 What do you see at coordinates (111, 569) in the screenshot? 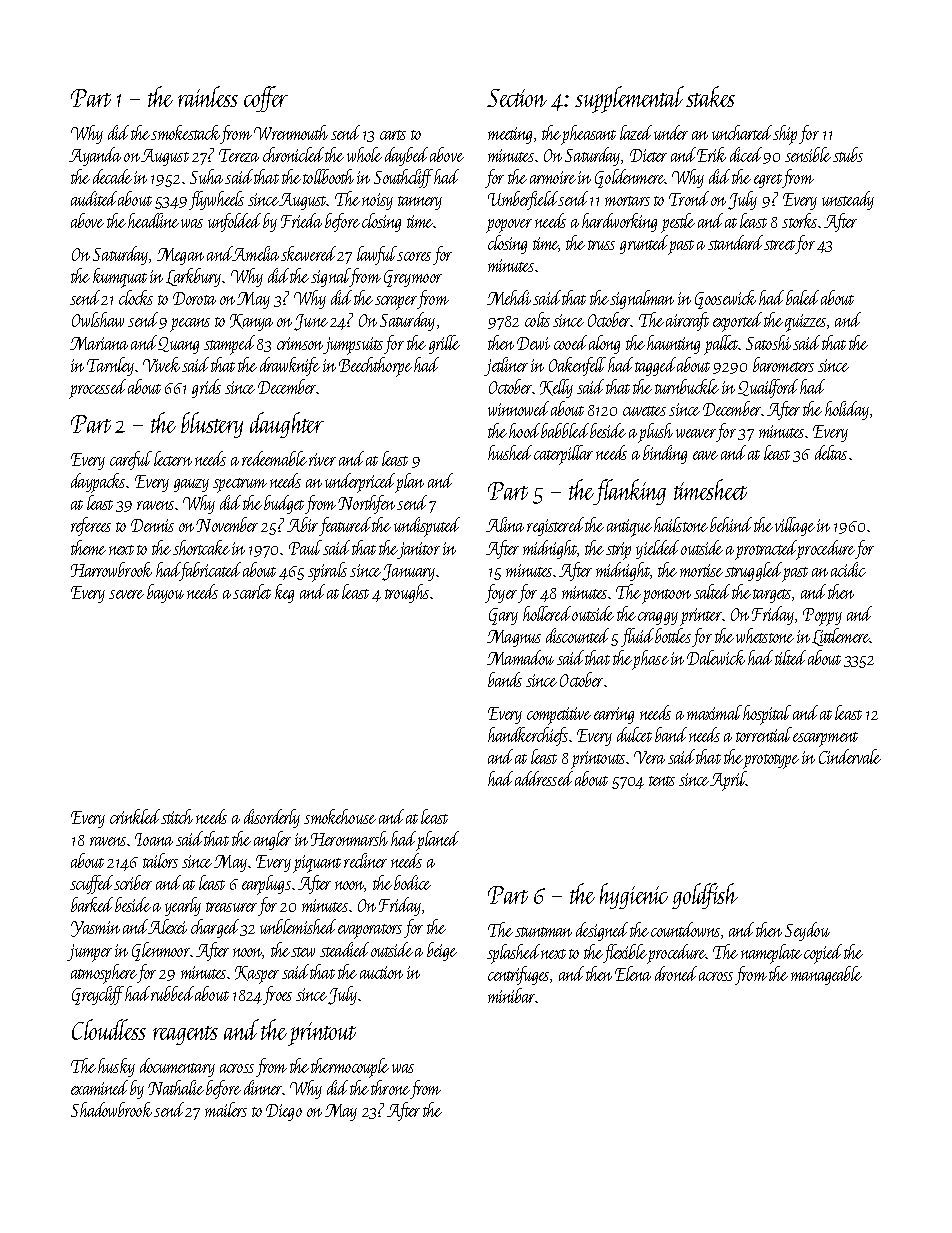
I see `Harrowbrook` at bounding box center [111, 569].
